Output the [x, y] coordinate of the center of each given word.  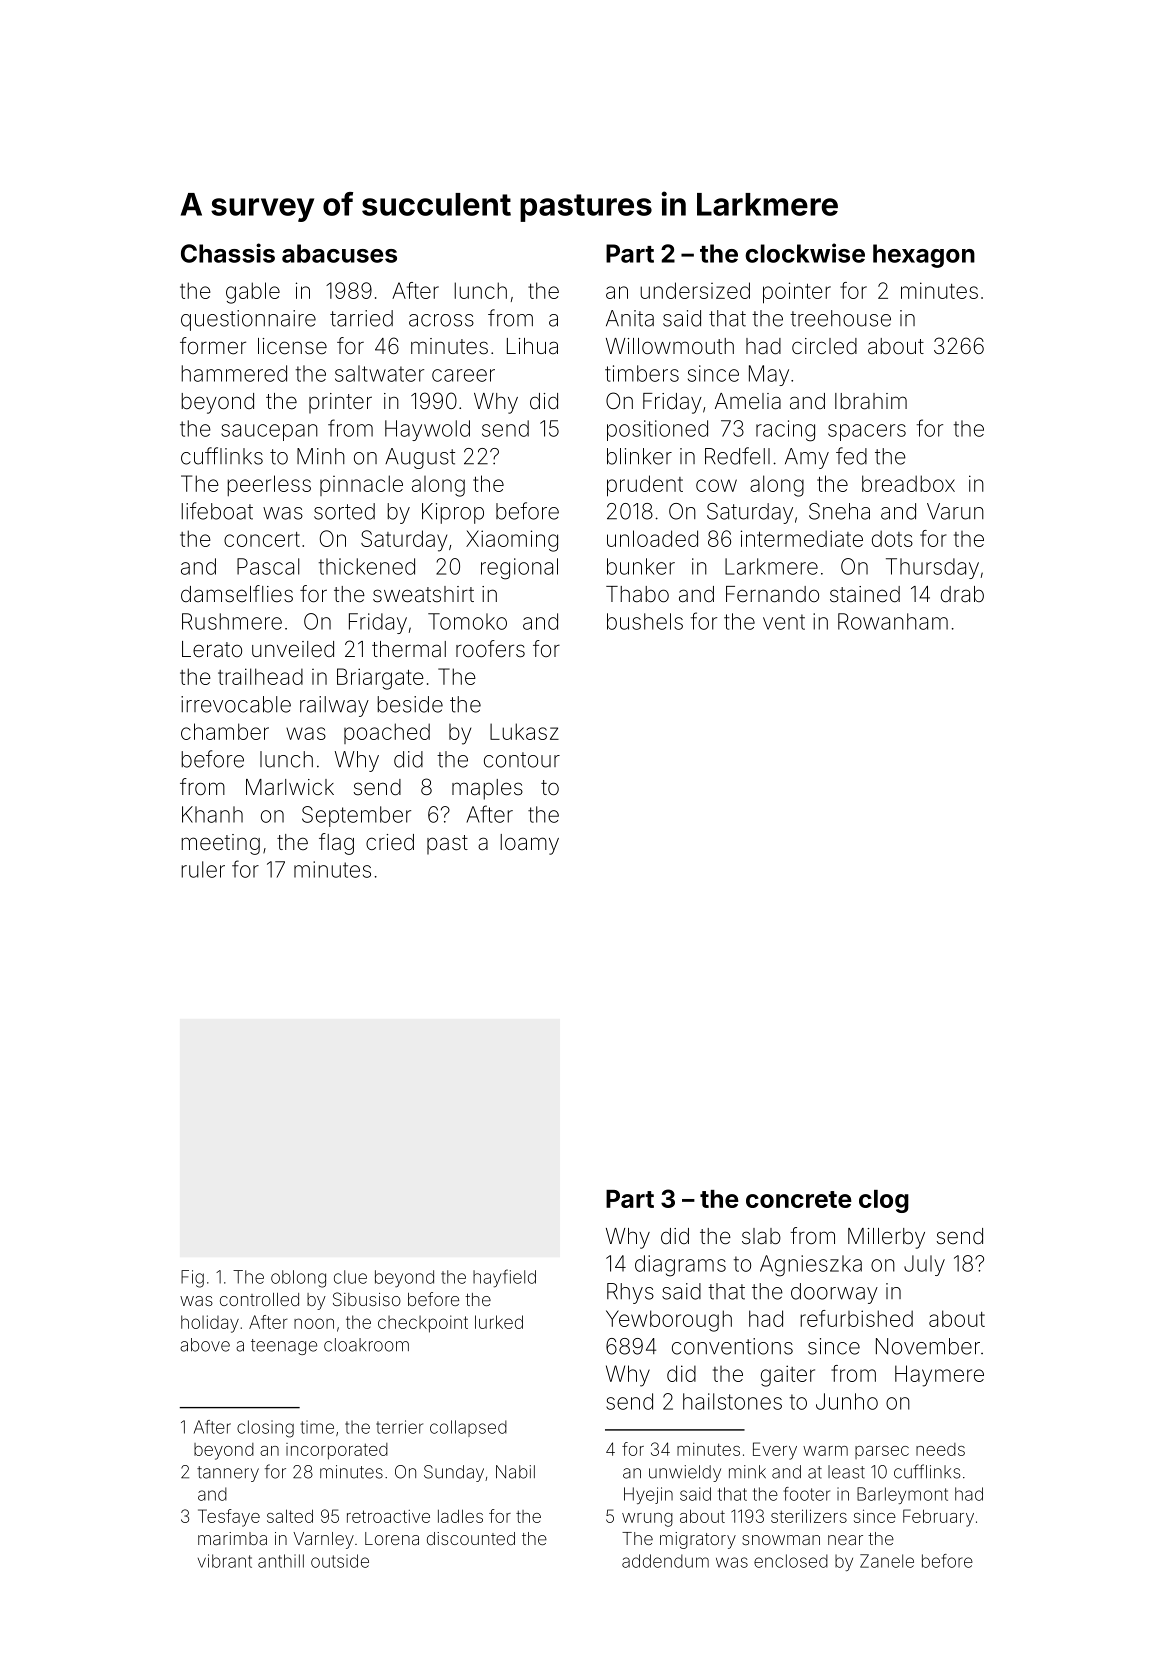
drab [962, 594]
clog [884, 1201]
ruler [203, 869]
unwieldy [685, 1473]
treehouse [840, 318]
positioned [657, 430]
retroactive [388, 1516]
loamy [529, 844]
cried [390, 842]
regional [519, 569]
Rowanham [893, 621]
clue [350, 1277]
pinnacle [361, 485]
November [928, 1346]
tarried [361, 318]
